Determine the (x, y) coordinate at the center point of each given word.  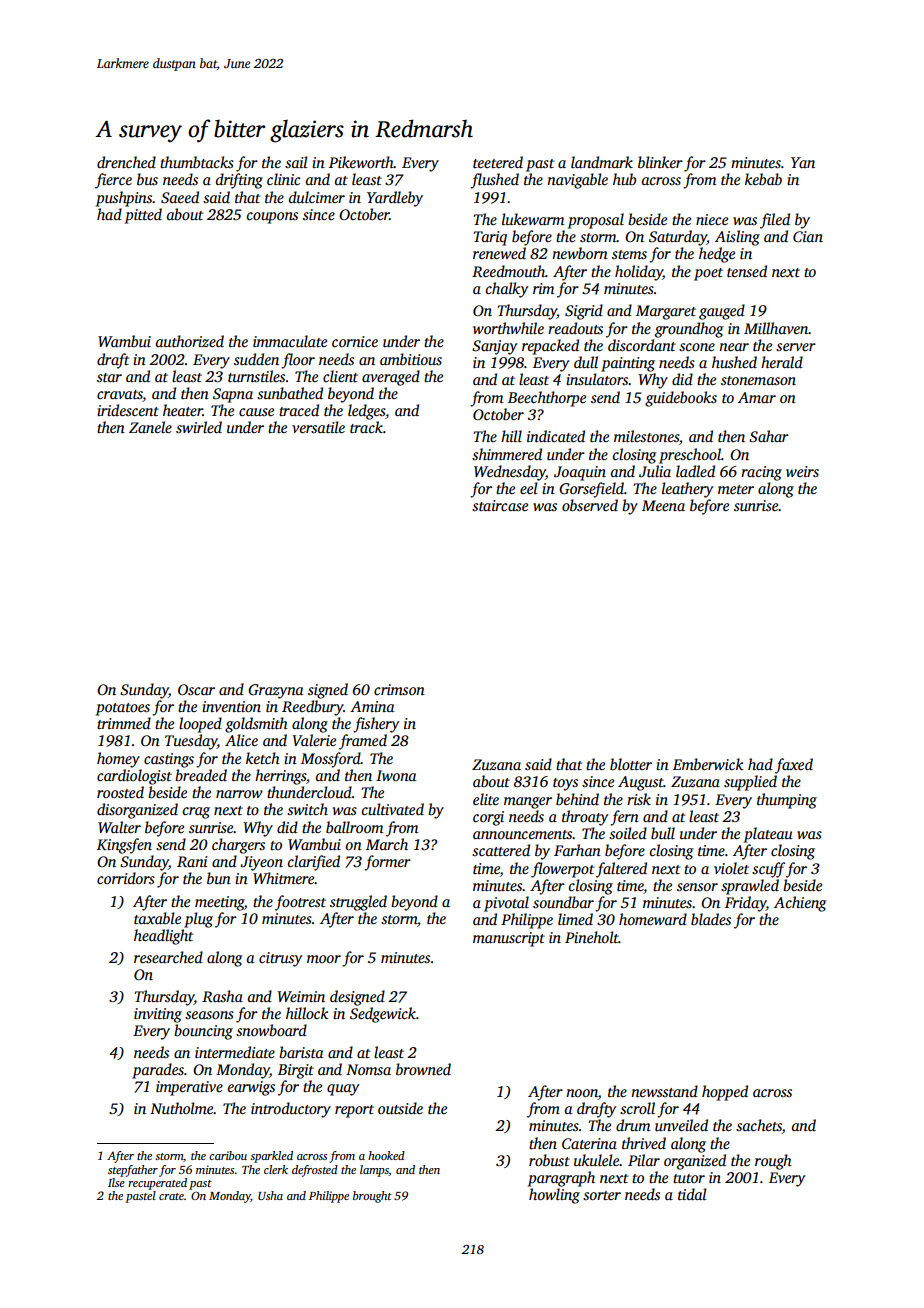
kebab (763, 179)
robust (549, 1160)
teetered (498, 162)
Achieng (800, 904)
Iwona (396, 775)
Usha (270, 1195)
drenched (126, 162)
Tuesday (191, 742)
